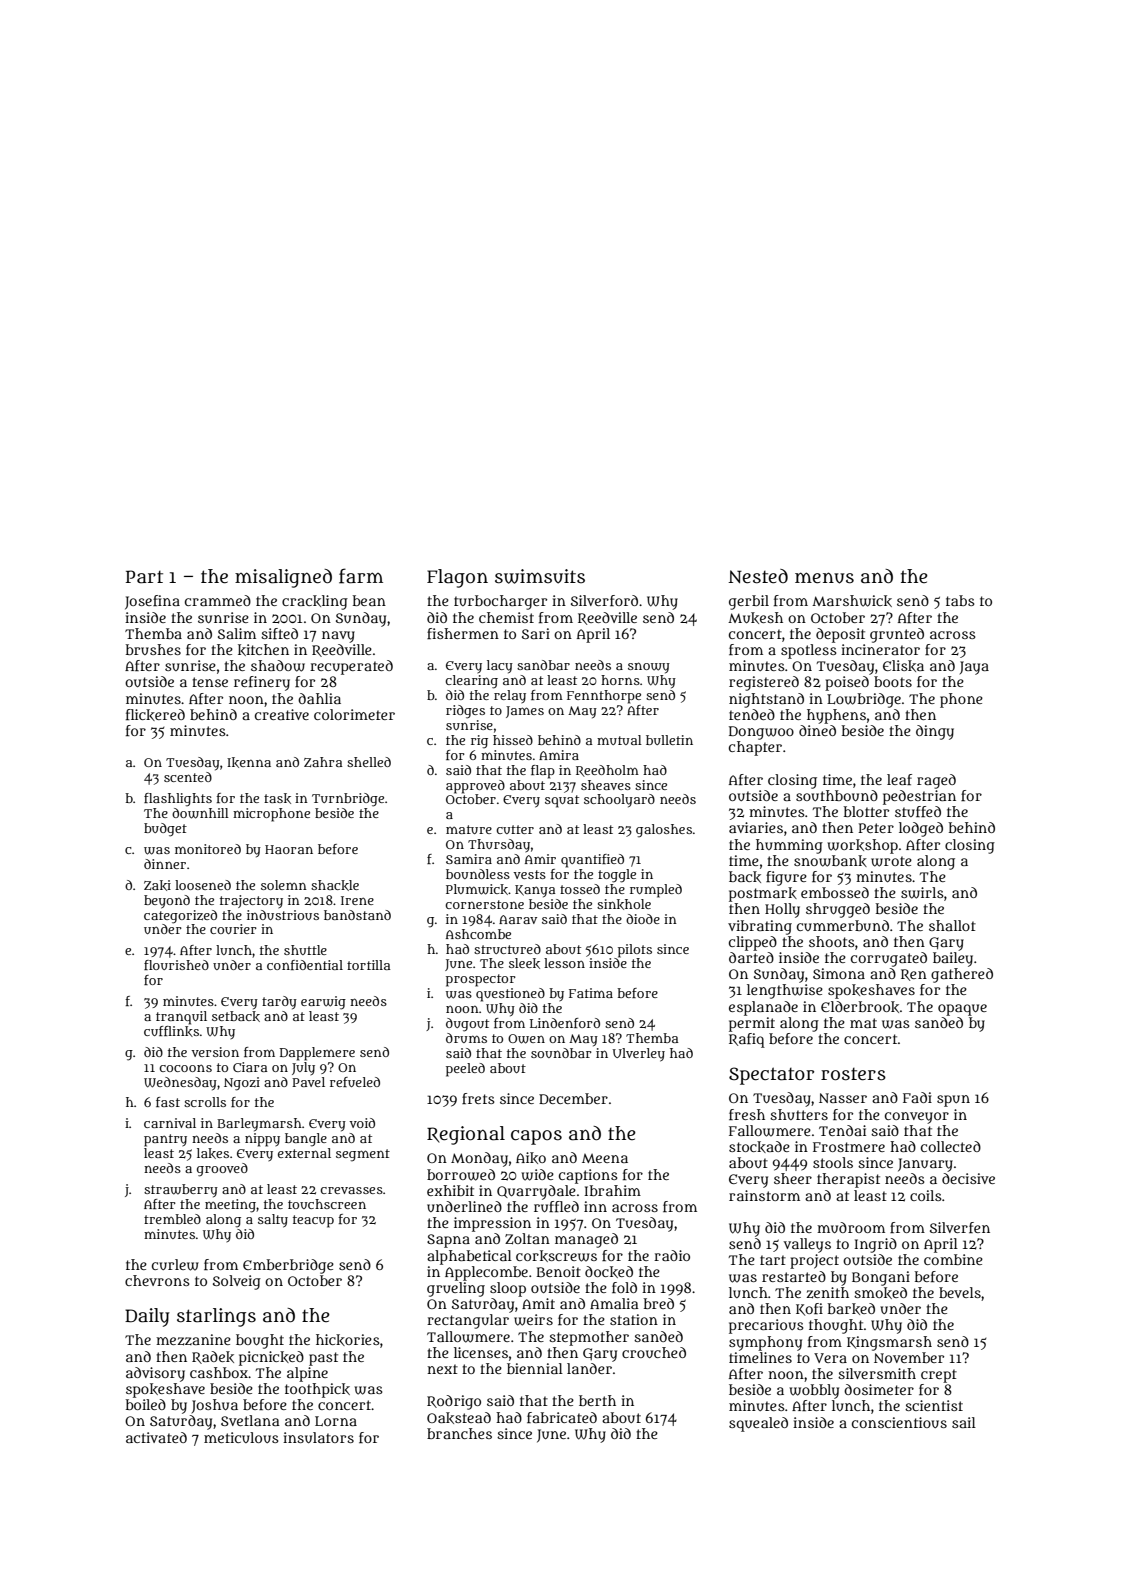 The width and height of the page is (1125, 1592). What do you see at coordinates (756, 827) in the page?
I see `aviaries` at bounding box center [756, 827].
